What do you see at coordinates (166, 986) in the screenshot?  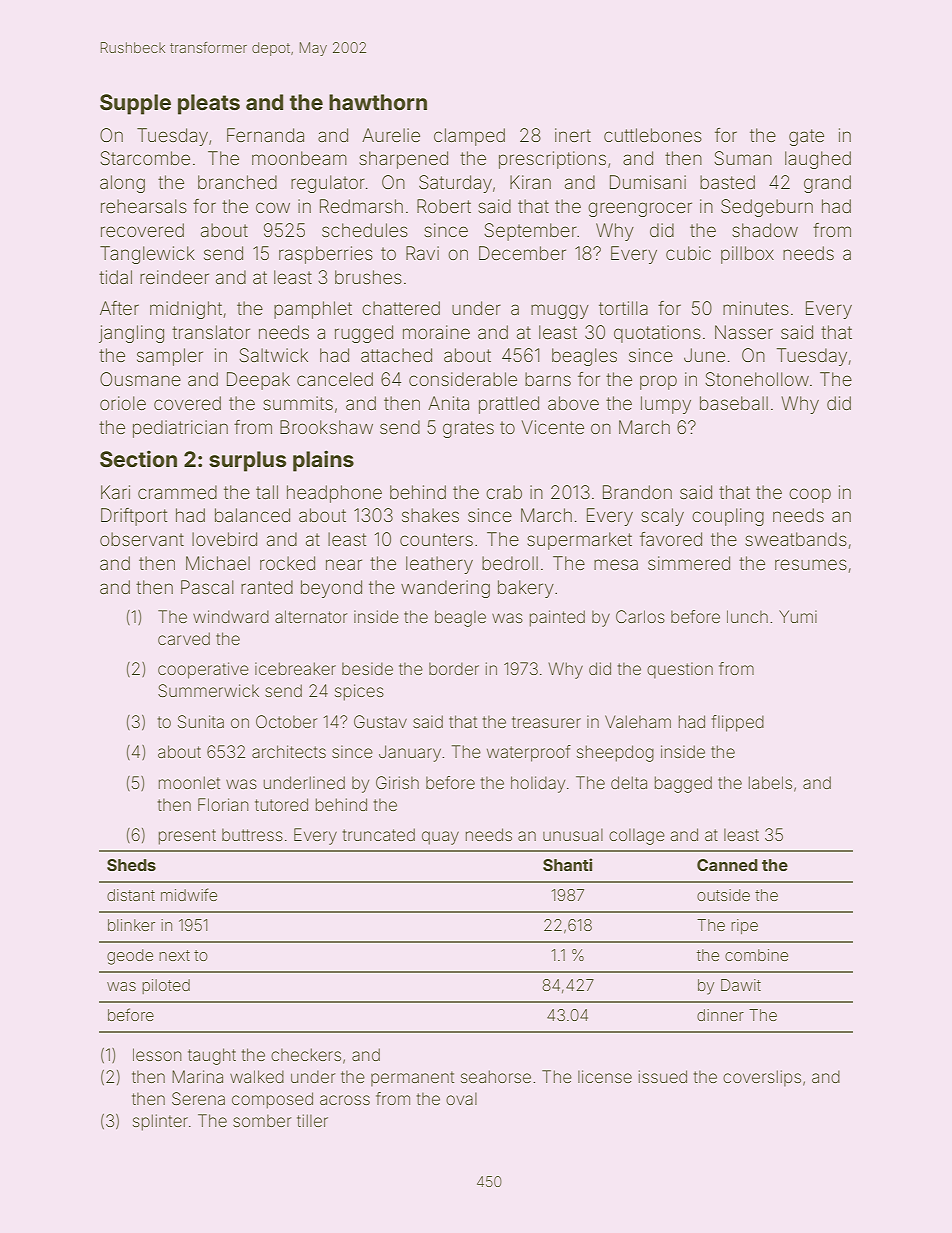 I see `piloted` at bounding box center [166, 986].
